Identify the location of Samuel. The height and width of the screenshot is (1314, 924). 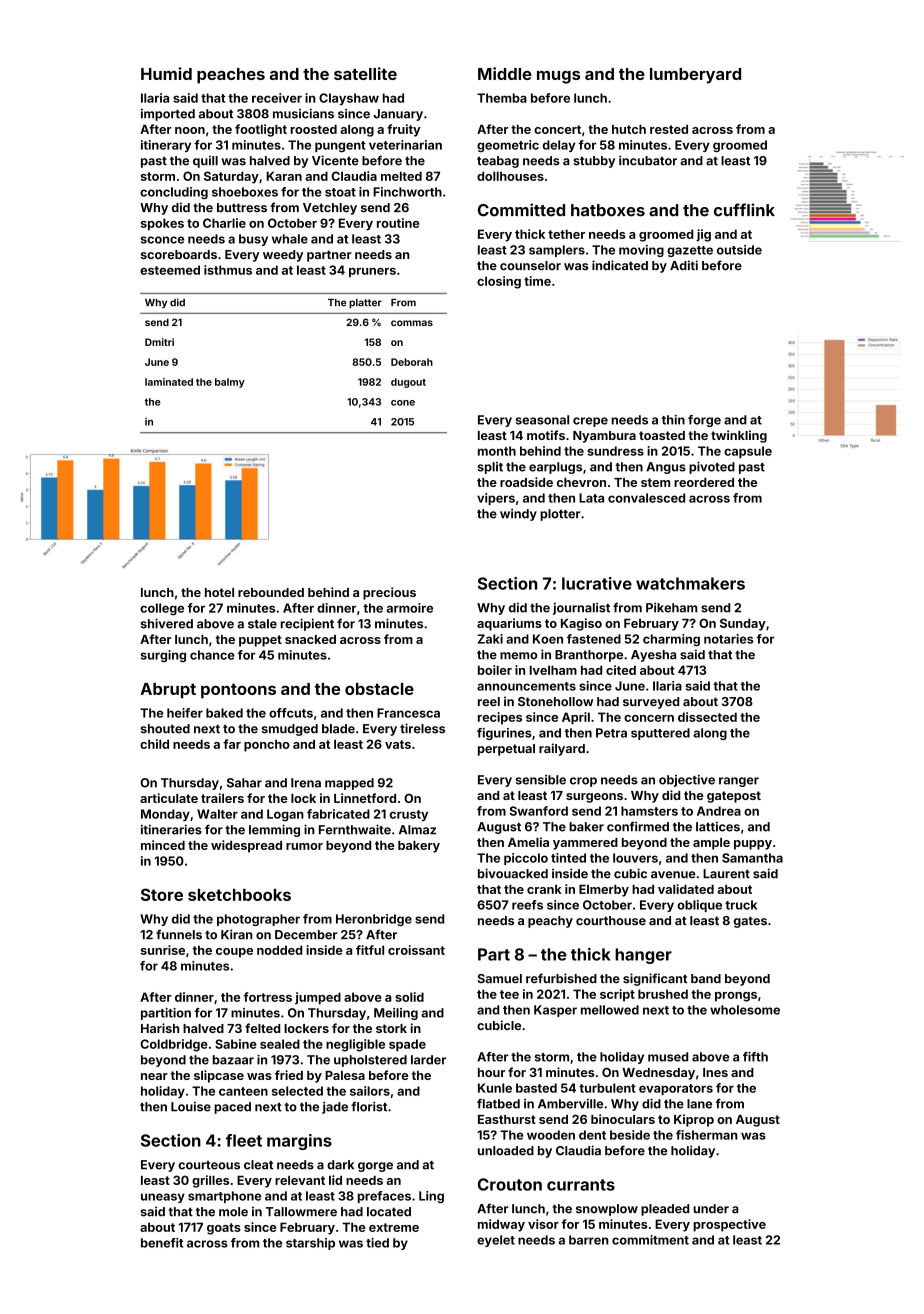
(499, 978).
